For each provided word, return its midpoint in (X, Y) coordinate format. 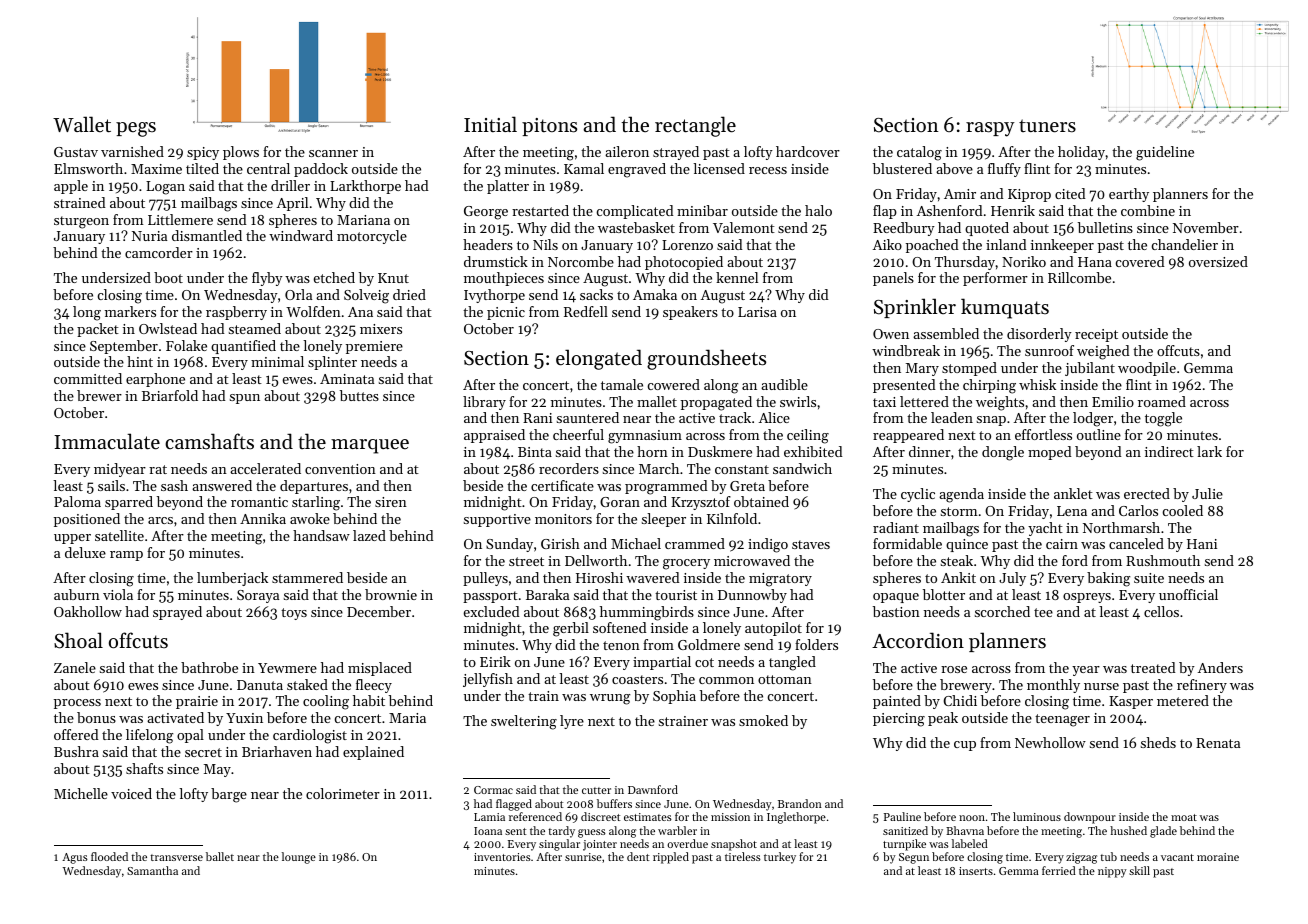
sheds (1158, 742)
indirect (1169, 451)
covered (1140, 261)
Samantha (152, 870)
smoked (763, 720)
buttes (359, 395)
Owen (891, 334)
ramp (126, 556)
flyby (267, 279)
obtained (761, 501)
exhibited (813, 451)
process (77, 704)
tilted (202, 168)
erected (1147, 493)
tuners (1047, 126)
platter (508, 187)
